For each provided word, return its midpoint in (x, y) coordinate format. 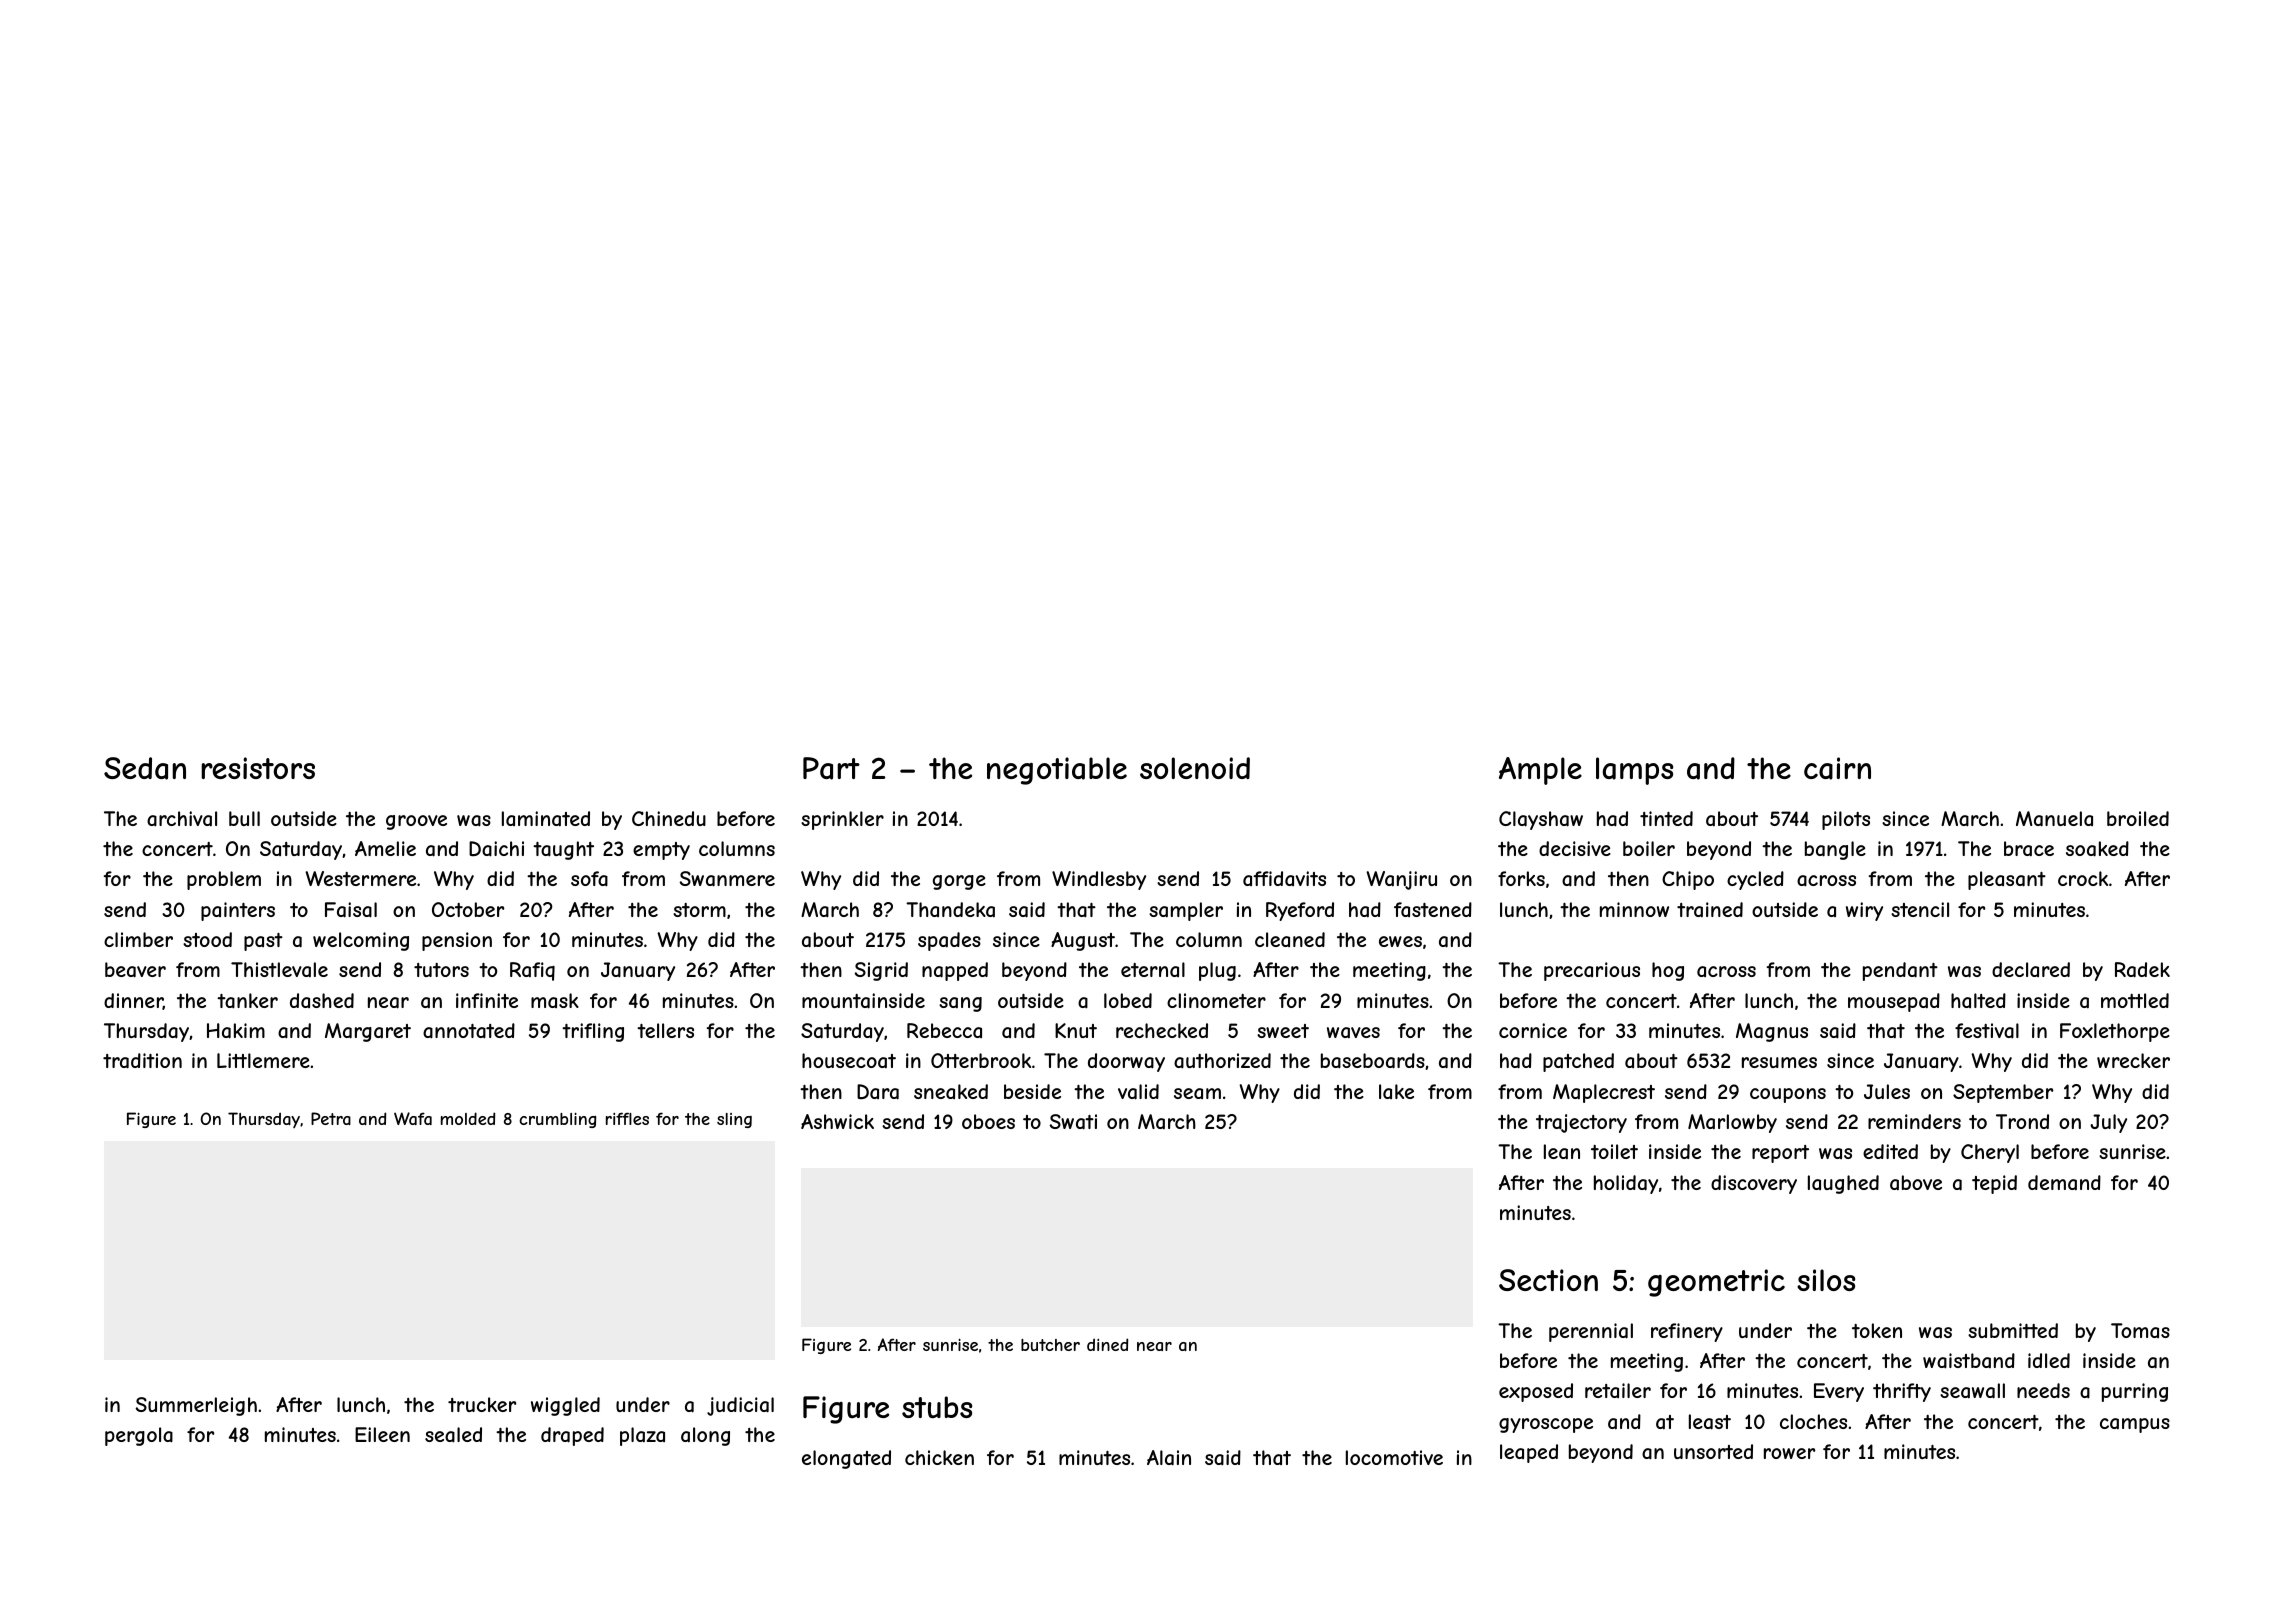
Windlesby (1099, 880)
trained (1710, 909)
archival (182, 819)
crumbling (557, 1120)
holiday (1626, 1184)
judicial (740, 1406)
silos (1826, 1280)
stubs (937, 1407)
